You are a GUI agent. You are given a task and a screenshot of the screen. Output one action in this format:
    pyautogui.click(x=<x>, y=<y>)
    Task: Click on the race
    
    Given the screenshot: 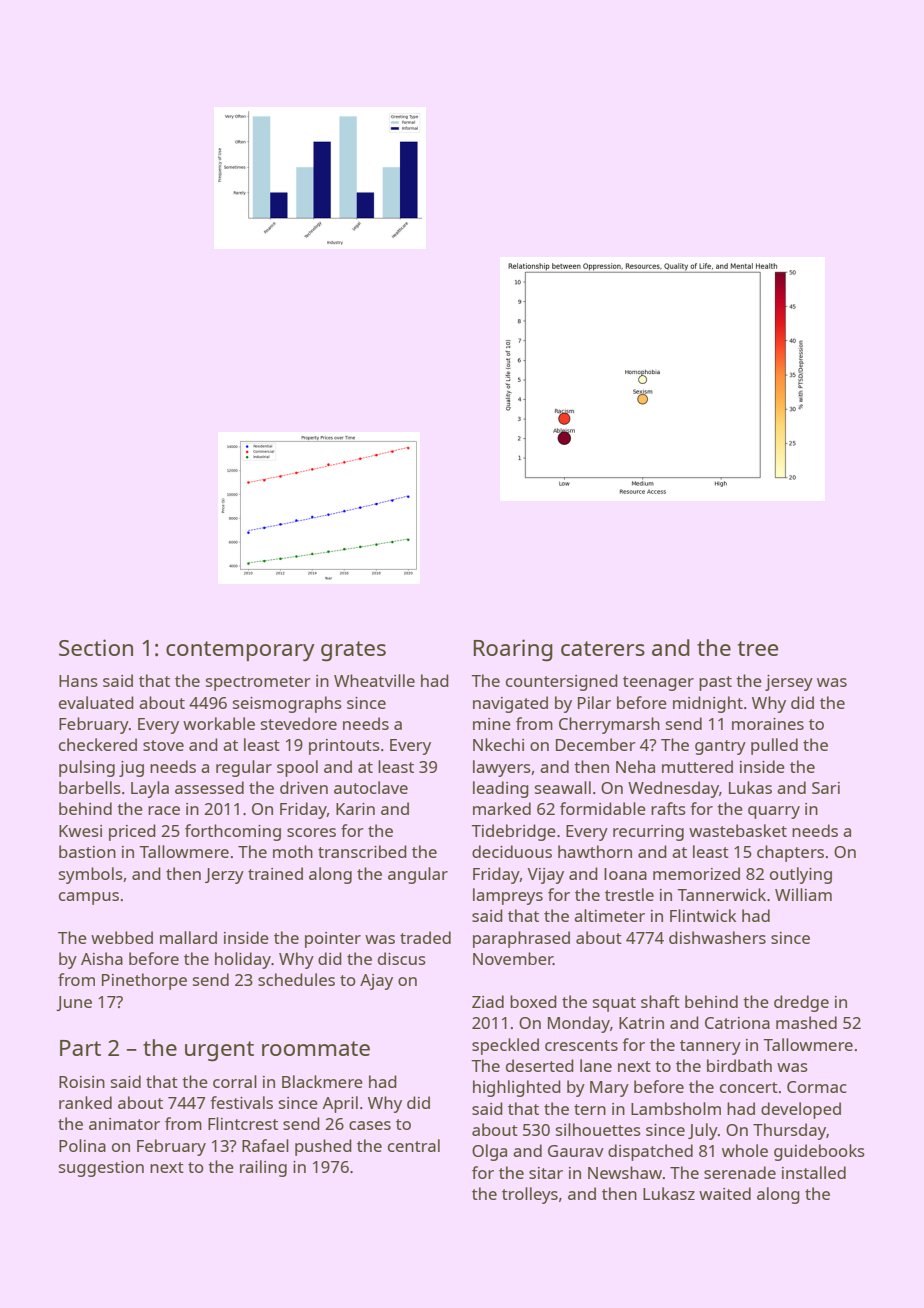 What is the action you would take?
    pyautogui.click(x=164, y=810)
